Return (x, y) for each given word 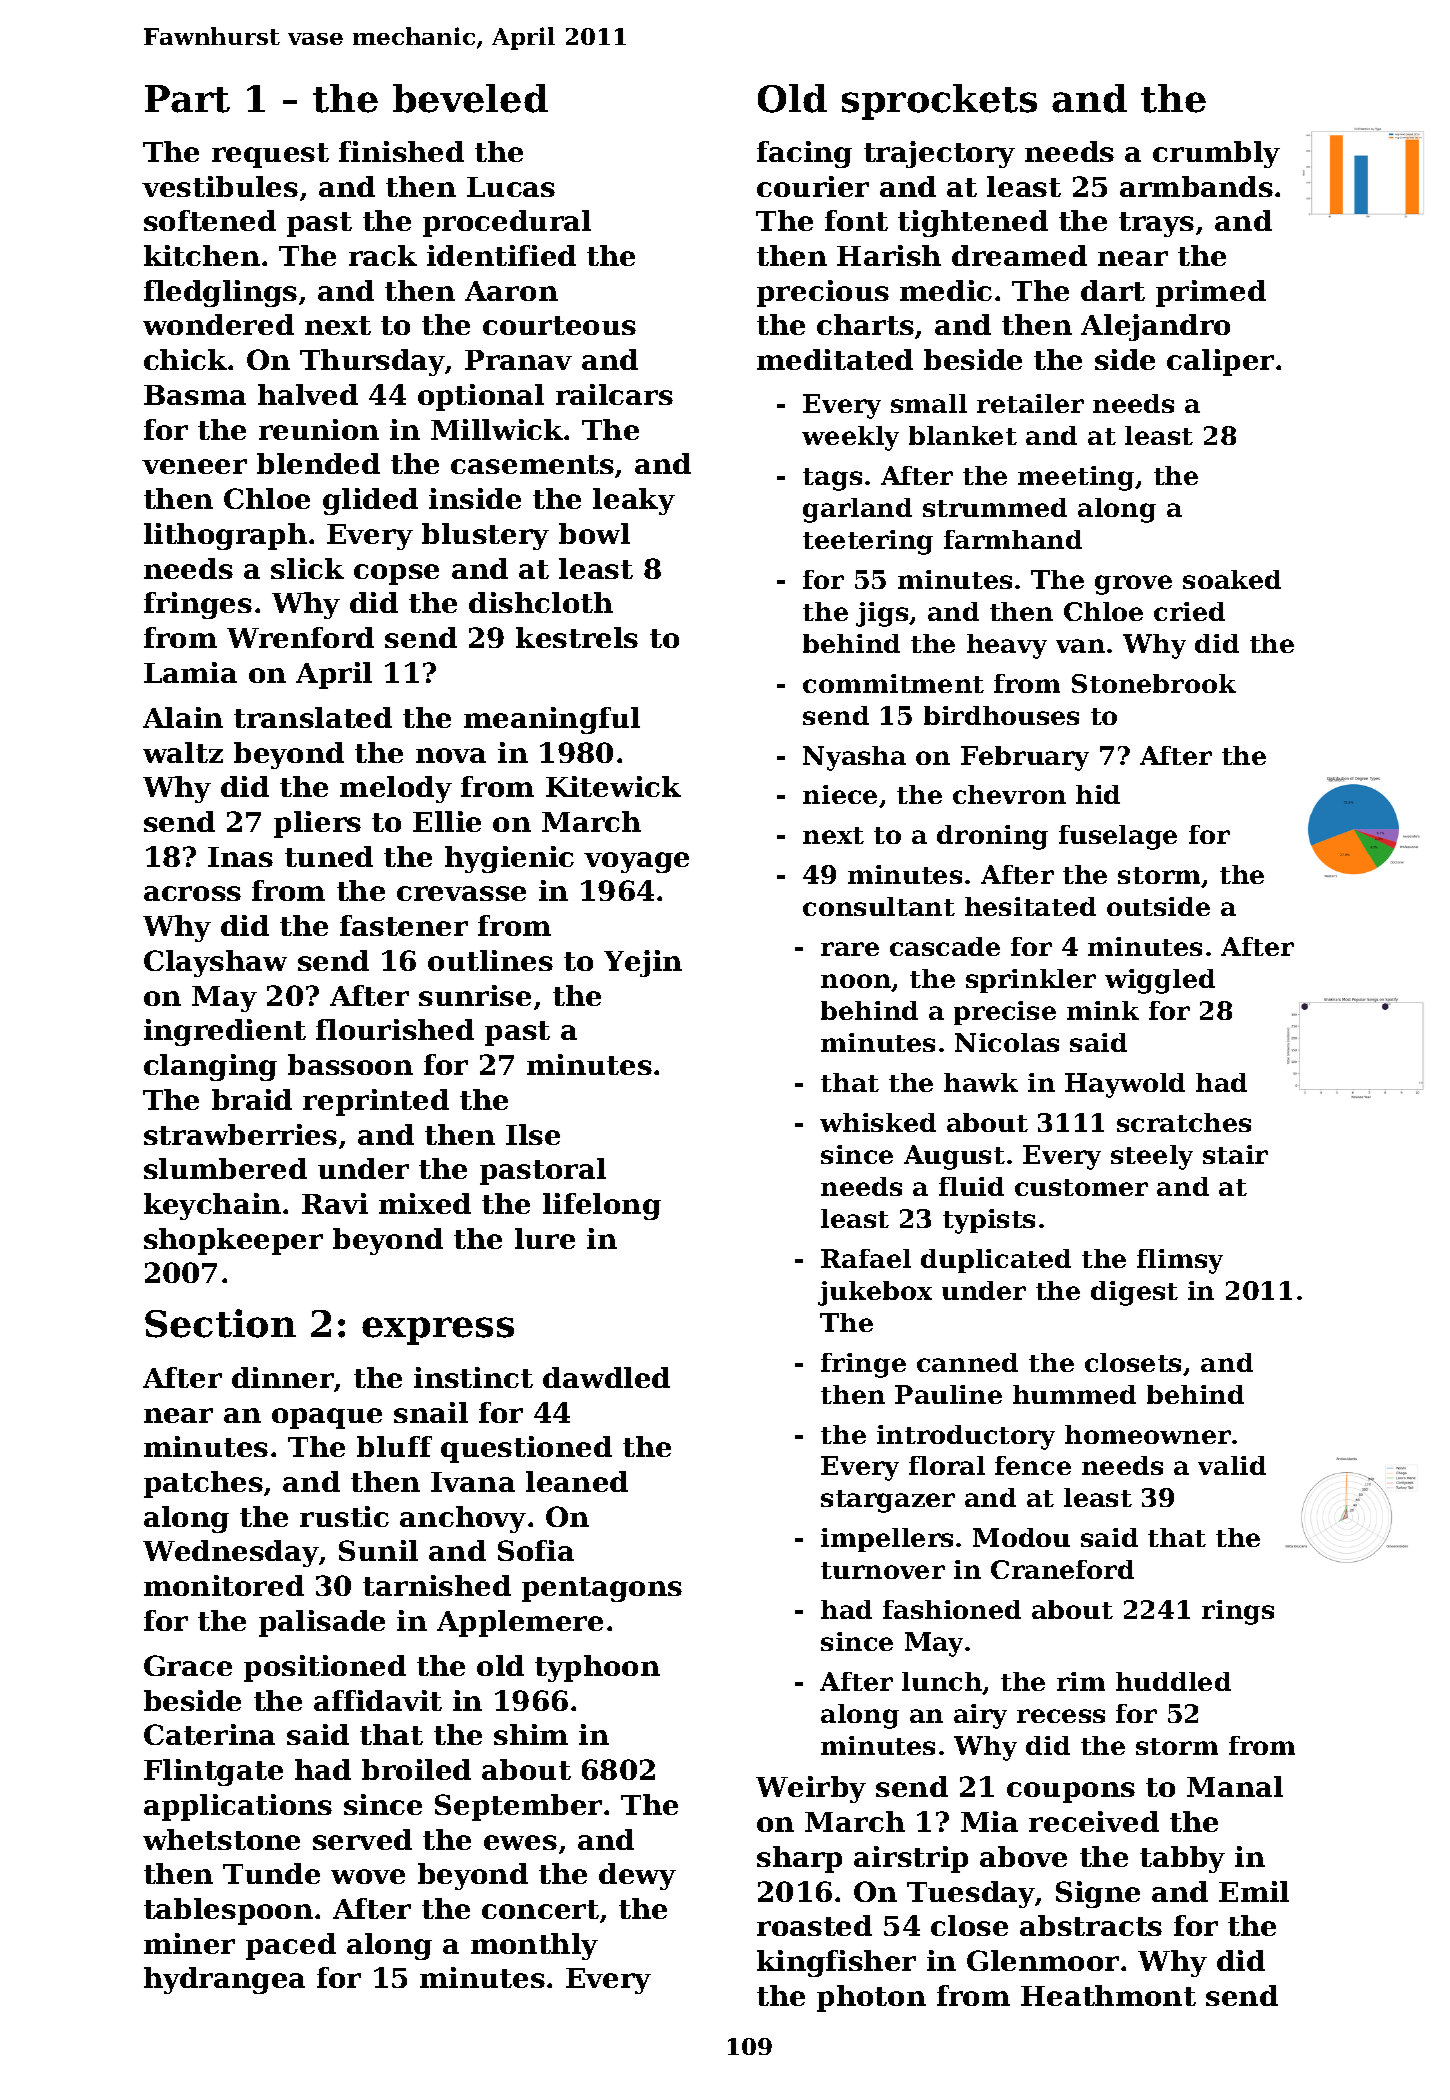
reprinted (376, 1102)
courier (813, 186)
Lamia (190, 672)
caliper (1220, 362)
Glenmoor (1043, 1960)
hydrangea (224, 1980)
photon (871, 1998)
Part (187, 99)
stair (1235, 1154)
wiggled (1160, 981)
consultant (879, 906)
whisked (878, 1122)
